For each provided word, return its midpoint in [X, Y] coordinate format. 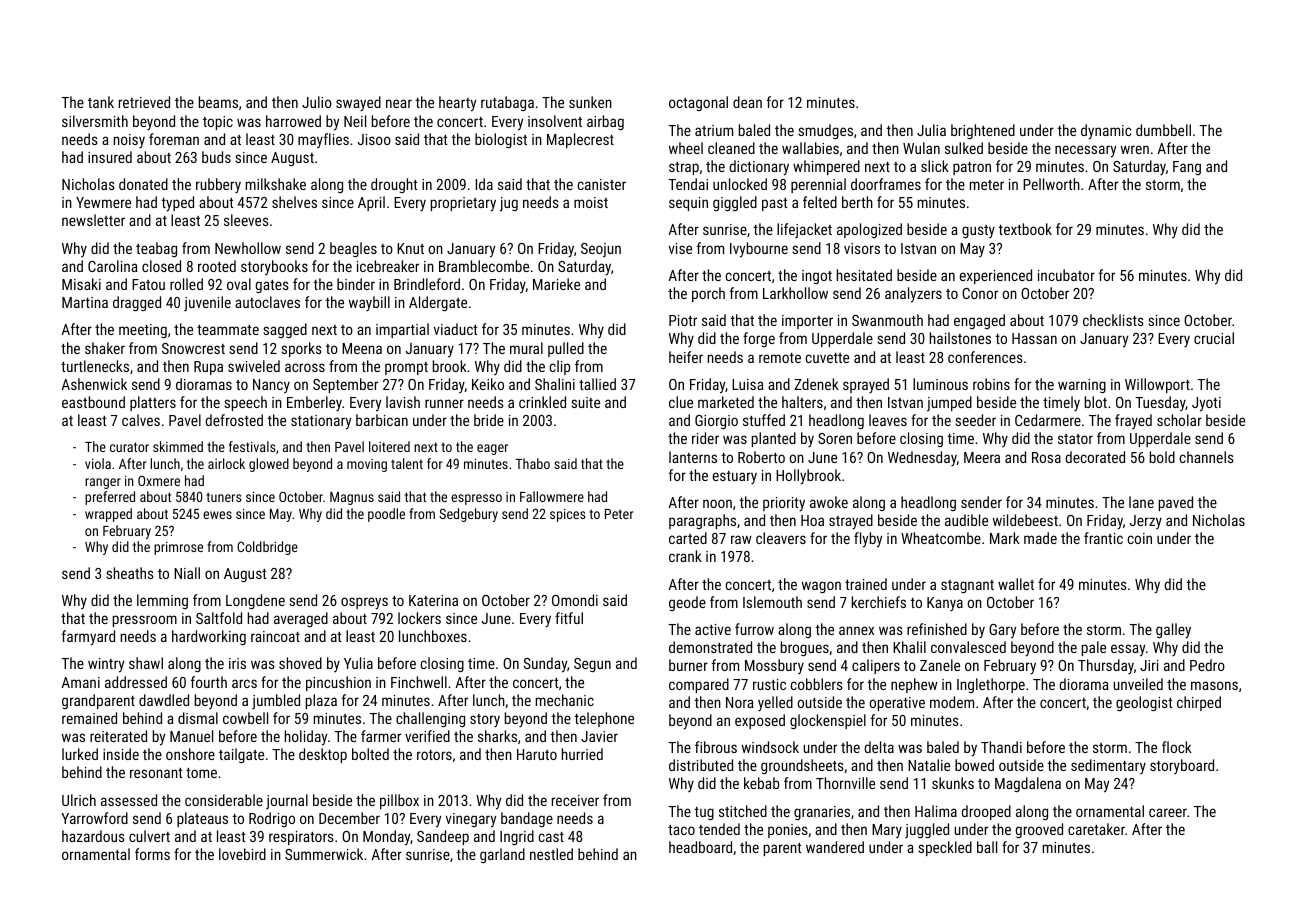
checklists [1113, 320]
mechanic [565, 700]
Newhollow [248, 248]
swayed [358, 104]
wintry [106, 665]
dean [747, 102]
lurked [80, 754]
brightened [983, 131]
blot [1096, 402]
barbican [382, 420]
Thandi [1001, 747]
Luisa [748, 384]
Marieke [556, 284]
